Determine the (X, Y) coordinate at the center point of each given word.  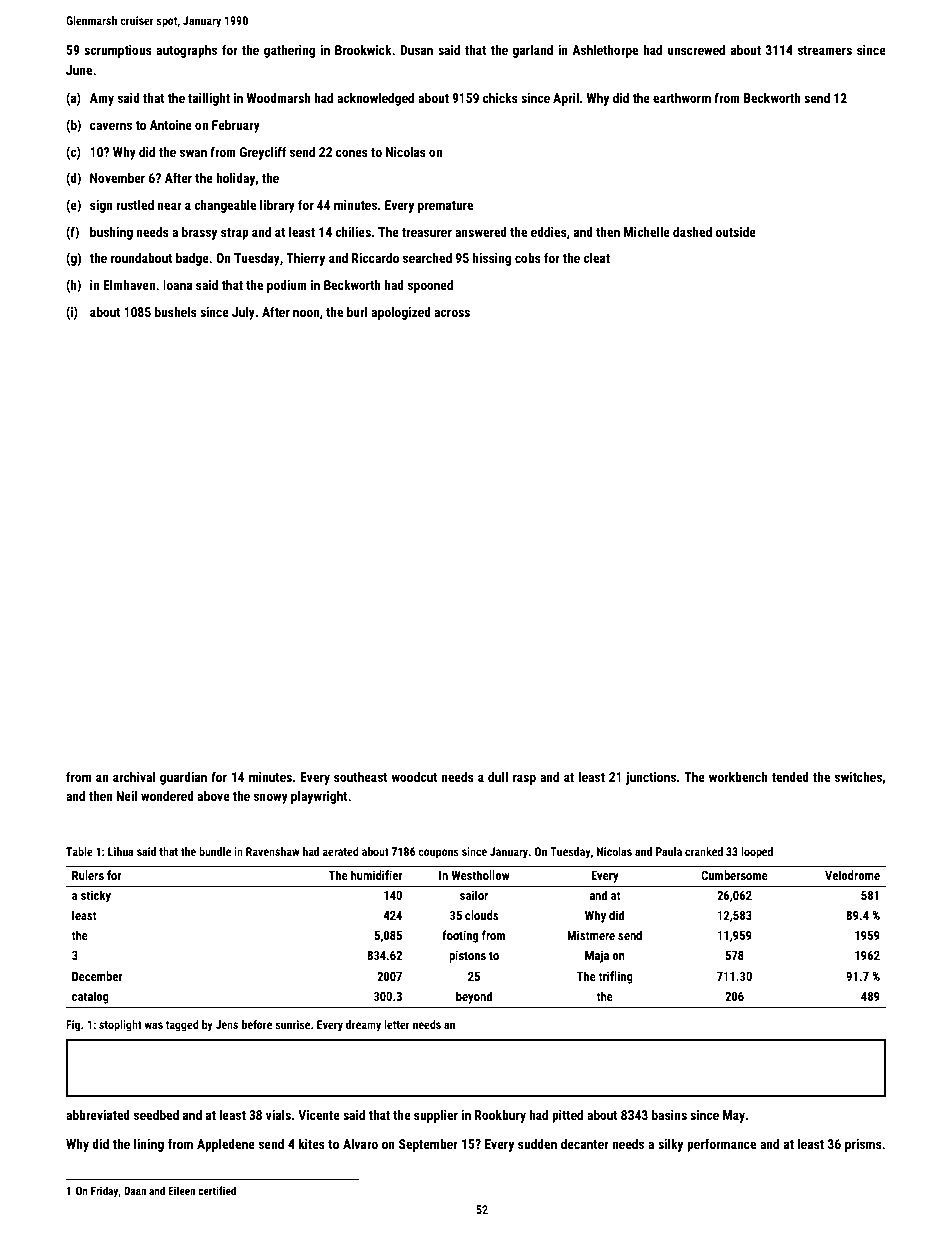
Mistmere (591, 935)
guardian (183, 778)
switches (858, 777)
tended (790, 777)
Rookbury (500, 1116)
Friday (105, 1192)
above (213, 796)
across (452, 313)
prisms (863, 1145)
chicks (500, 98)
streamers (825, 50)
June (79, 70)
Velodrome (852, 875)
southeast (361, 777)
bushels (176, 312)
